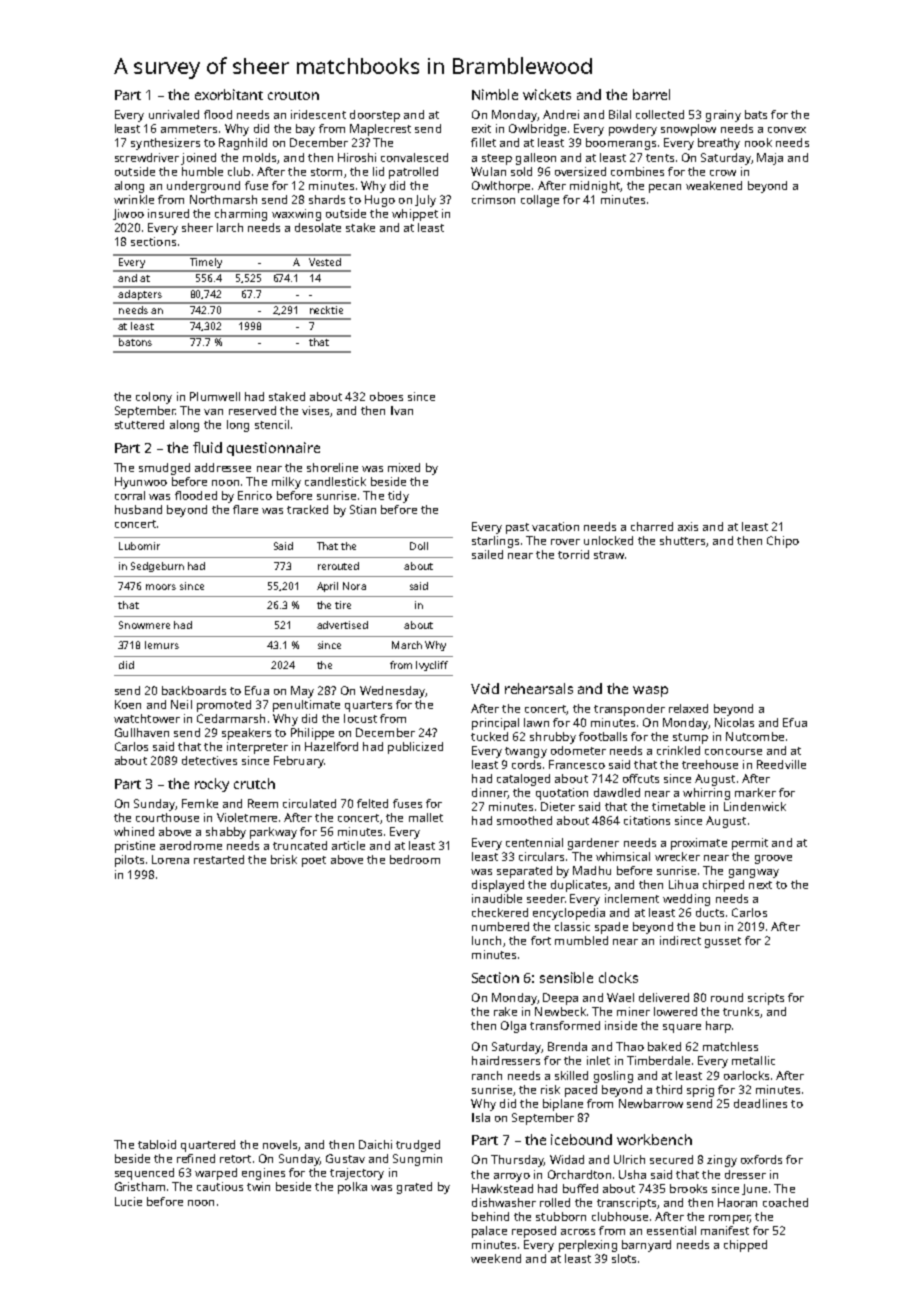 Image resolution: width=924 pixels, height=1308 pixels. What do you see at coordinates (402, 410) in the document?
I see `Ivan` at bounding box center [402, 410].
